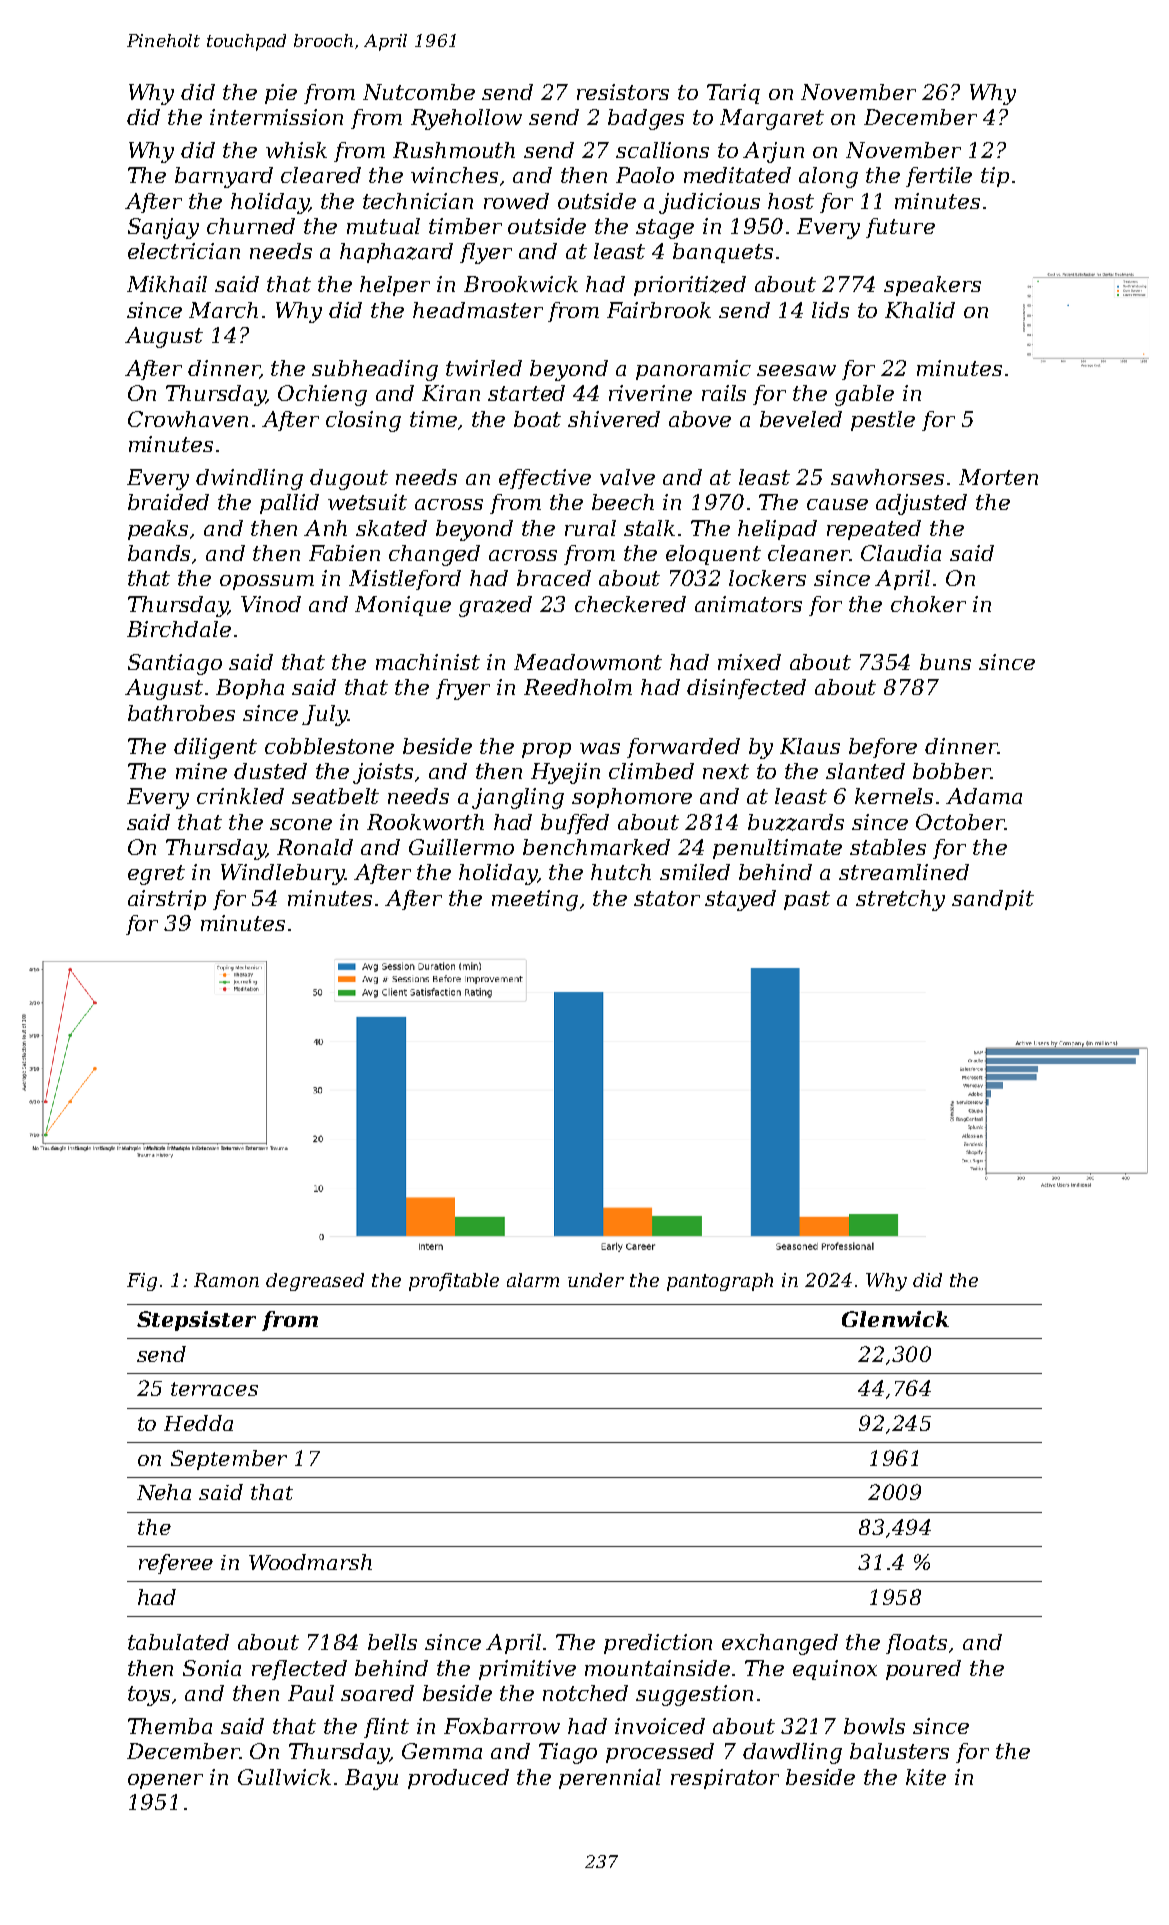  I want to click on Stepsister, so click(196, 1321).
